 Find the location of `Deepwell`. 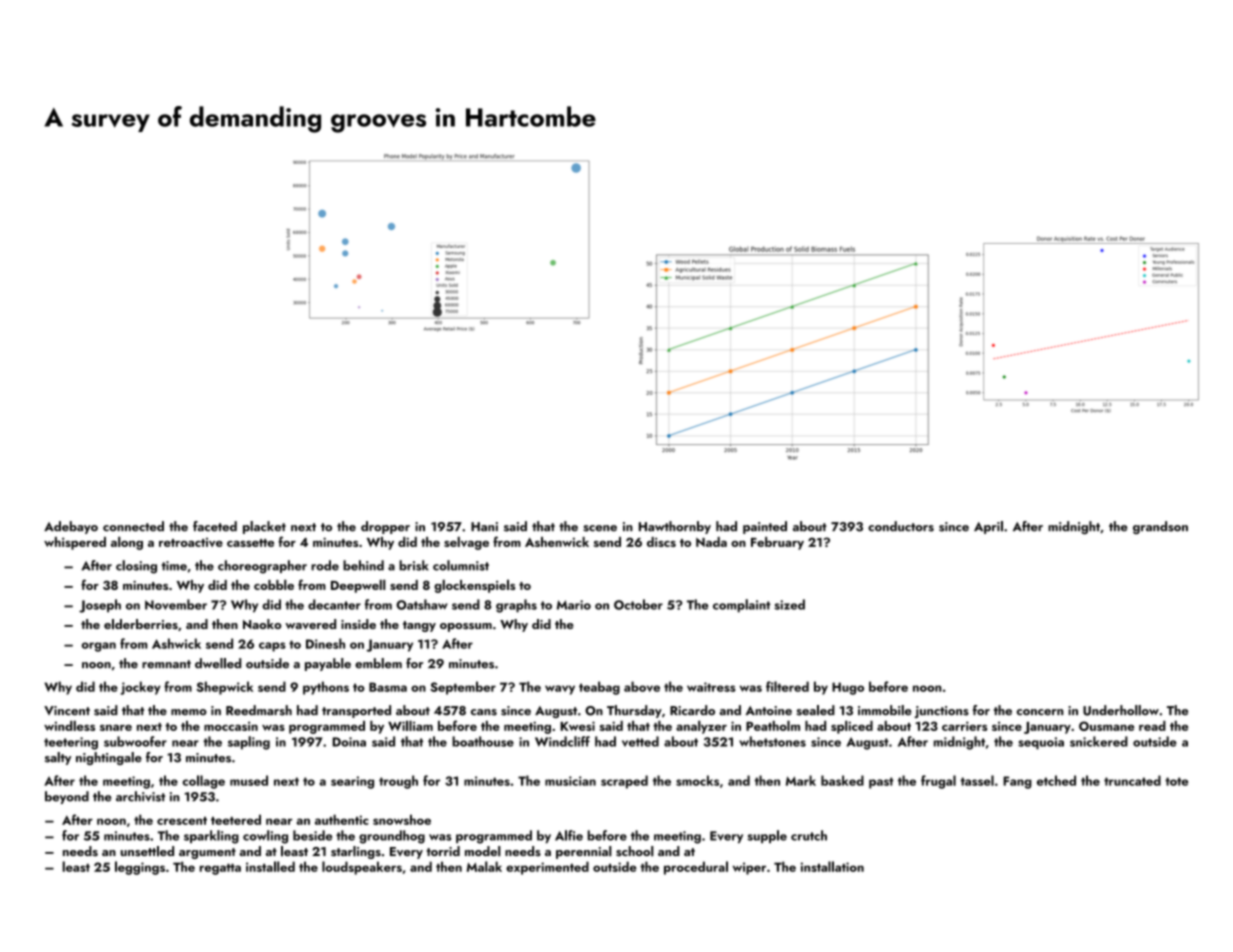

Deepwell is located at coordinates (358, 586).
